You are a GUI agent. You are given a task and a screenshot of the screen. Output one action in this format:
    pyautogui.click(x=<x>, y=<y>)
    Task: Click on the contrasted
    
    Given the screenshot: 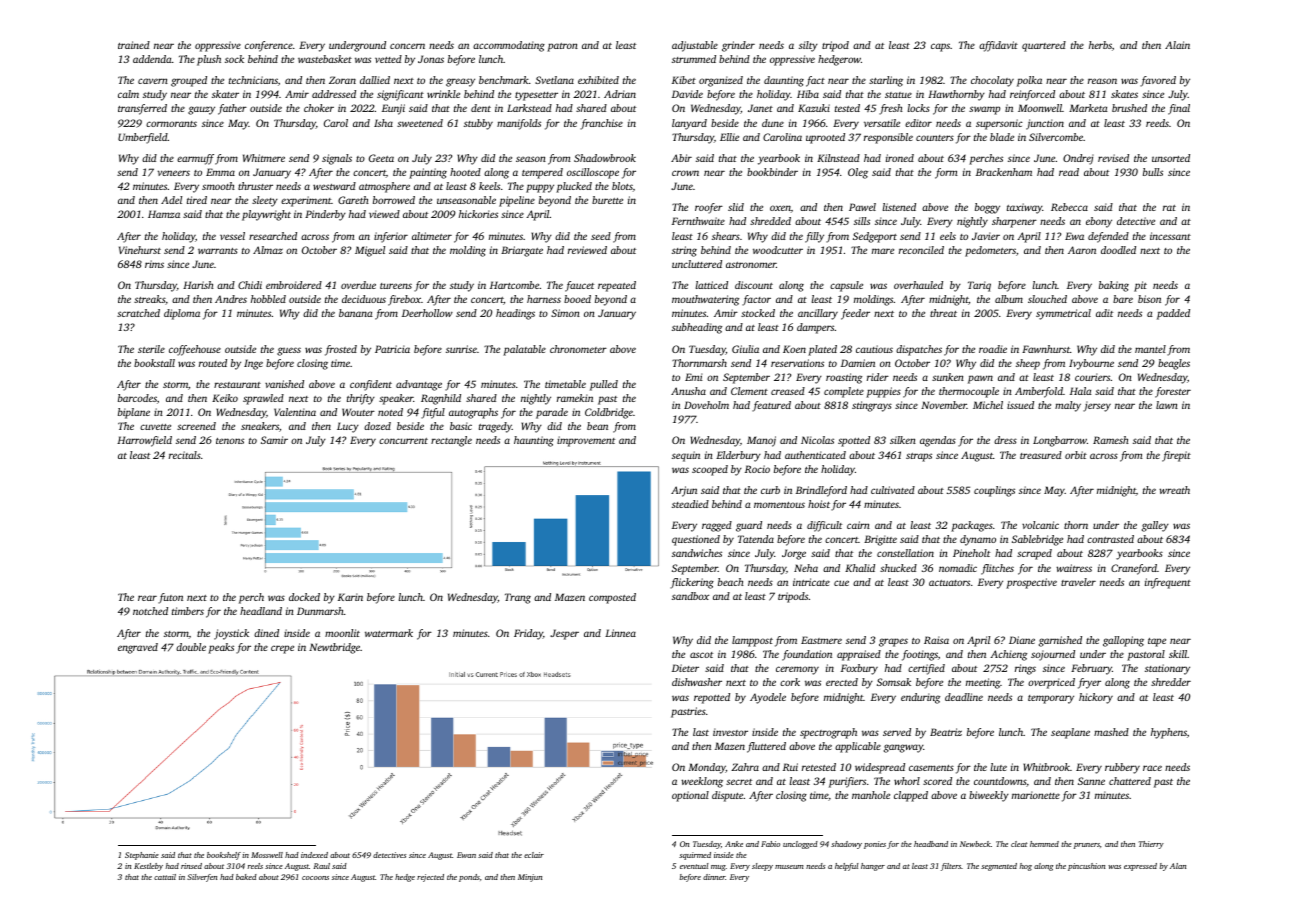 What is the action you would take?
    pyautogui.click(x=1110, y=539)
